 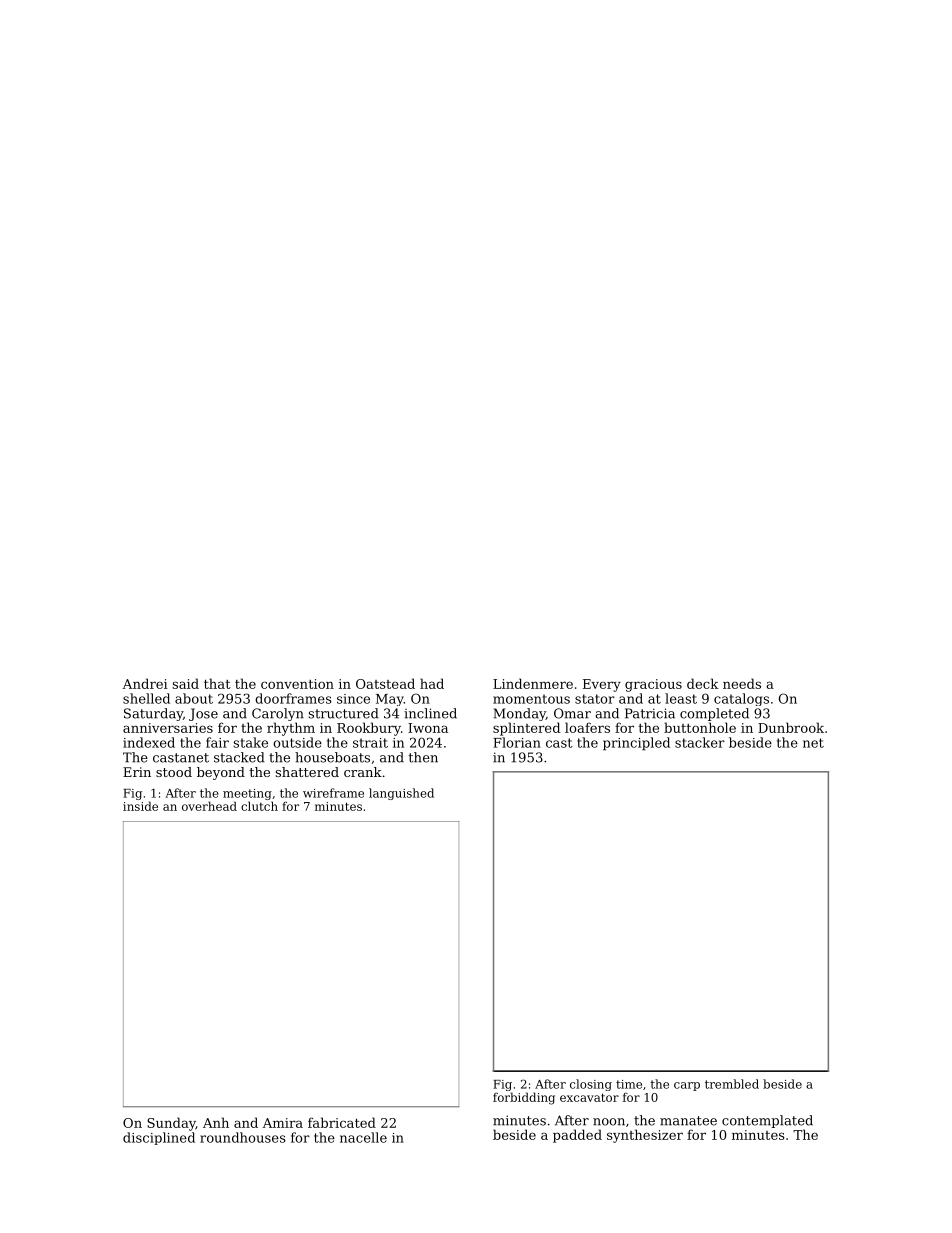 What do you see at coordinates (259, 806) in the image?
I see `clutch` at bounding box center [259, 806].
